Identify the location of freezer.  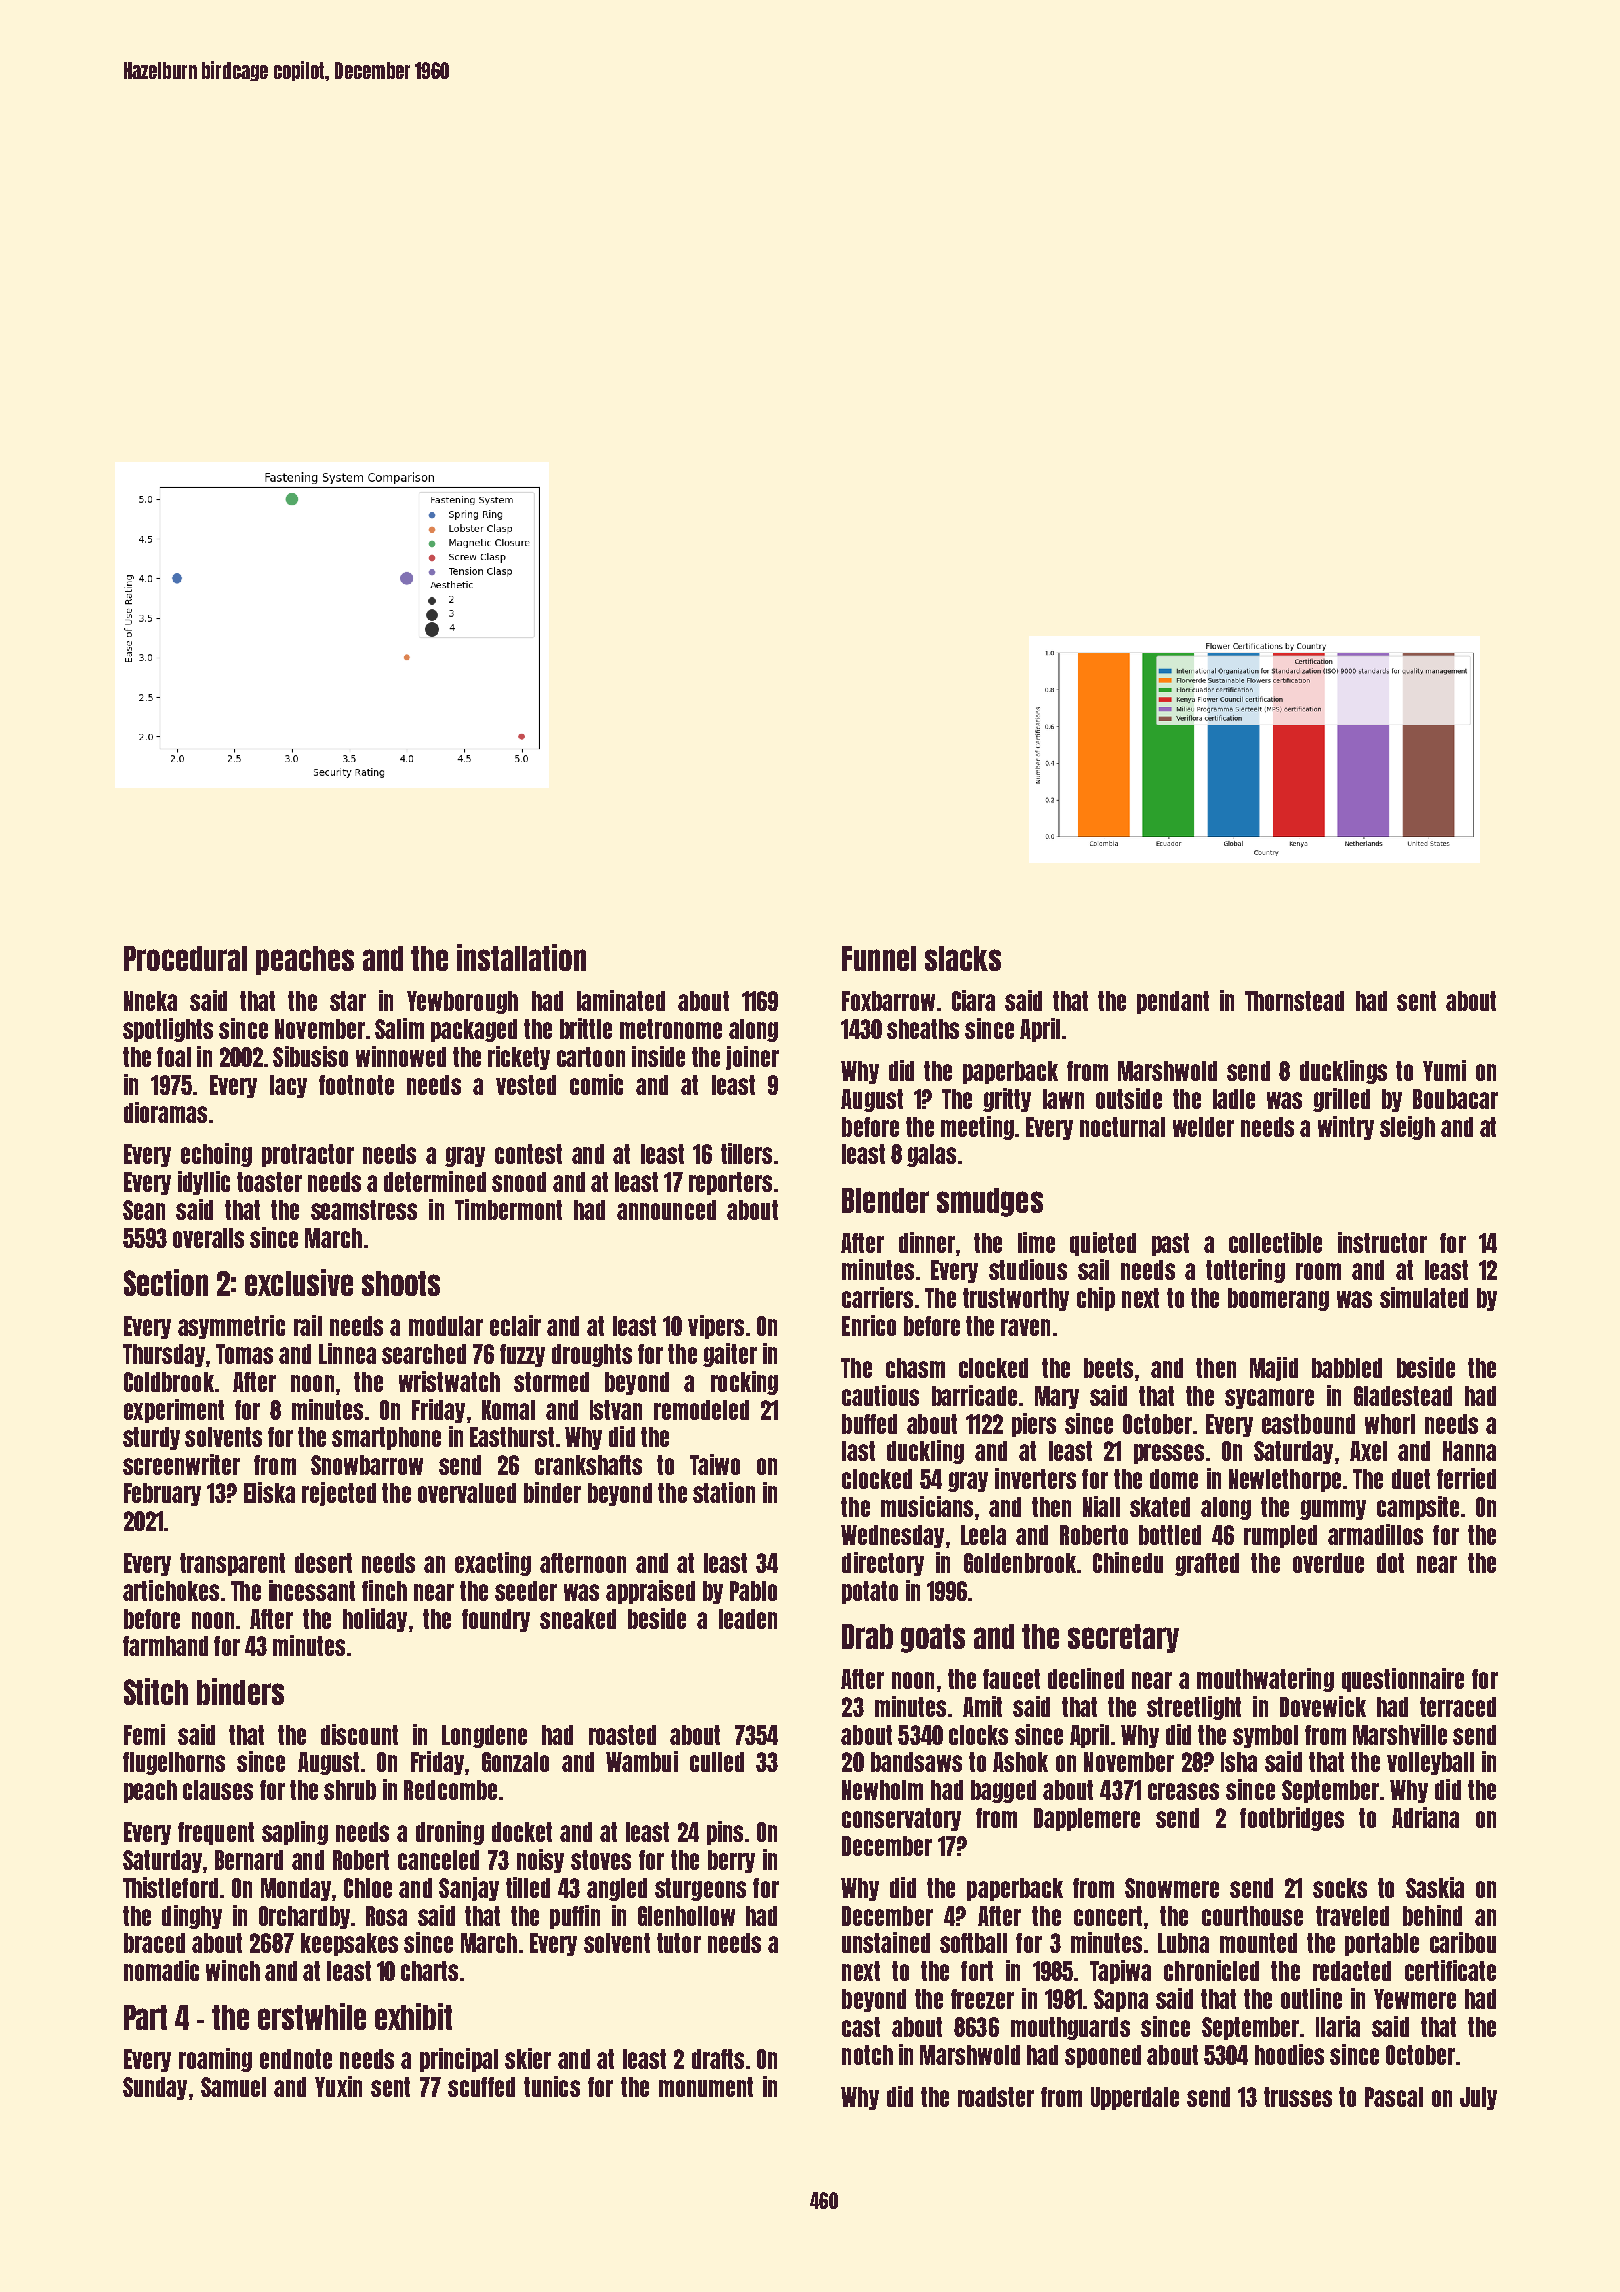
(982, 1999).
